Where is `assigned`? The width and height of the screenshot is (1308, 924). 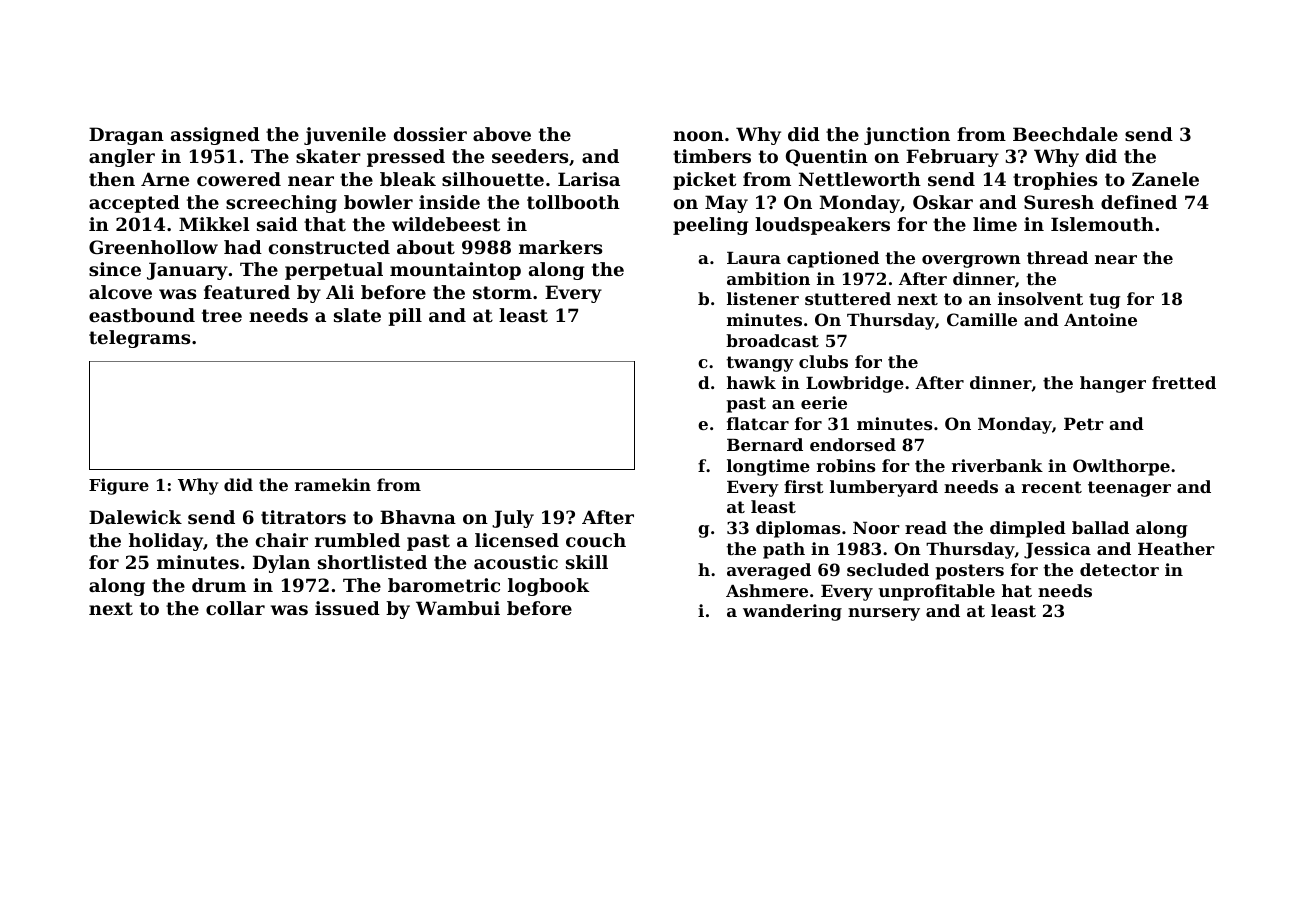
assigned is located at coordinates (215, 136).
